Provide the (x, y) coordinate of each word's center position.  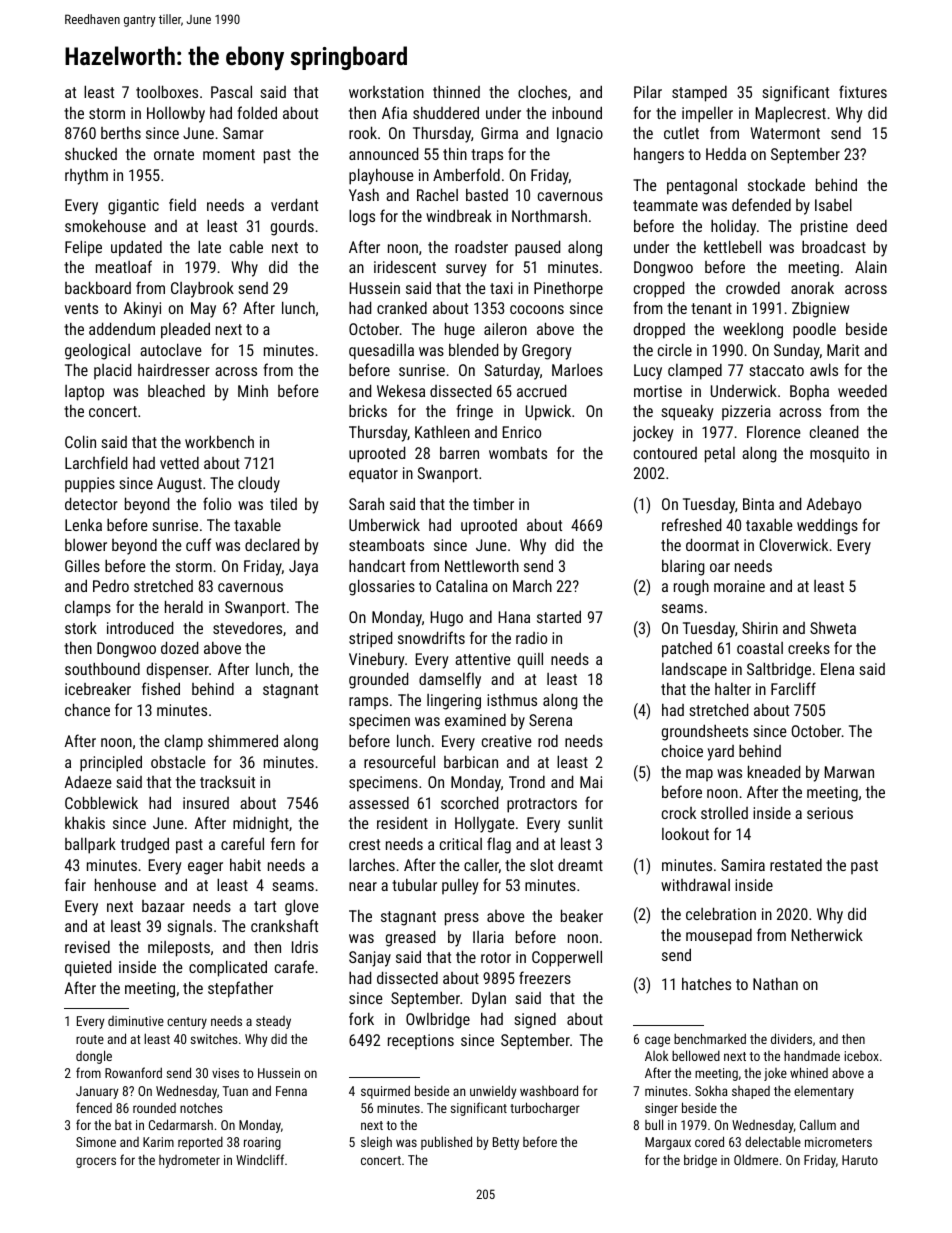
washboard (549, 1090)
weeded (862, 391)
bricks (368, 410)
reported (200, 1143)
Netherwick (827, 934)
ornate (174, 154)
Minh (253, 390)
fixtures (863, 91)
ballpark (90, 845)
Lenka (83, 524)
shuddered (446, 112)
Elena (837, 668)
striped (370, 639)
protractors (542, 805)
